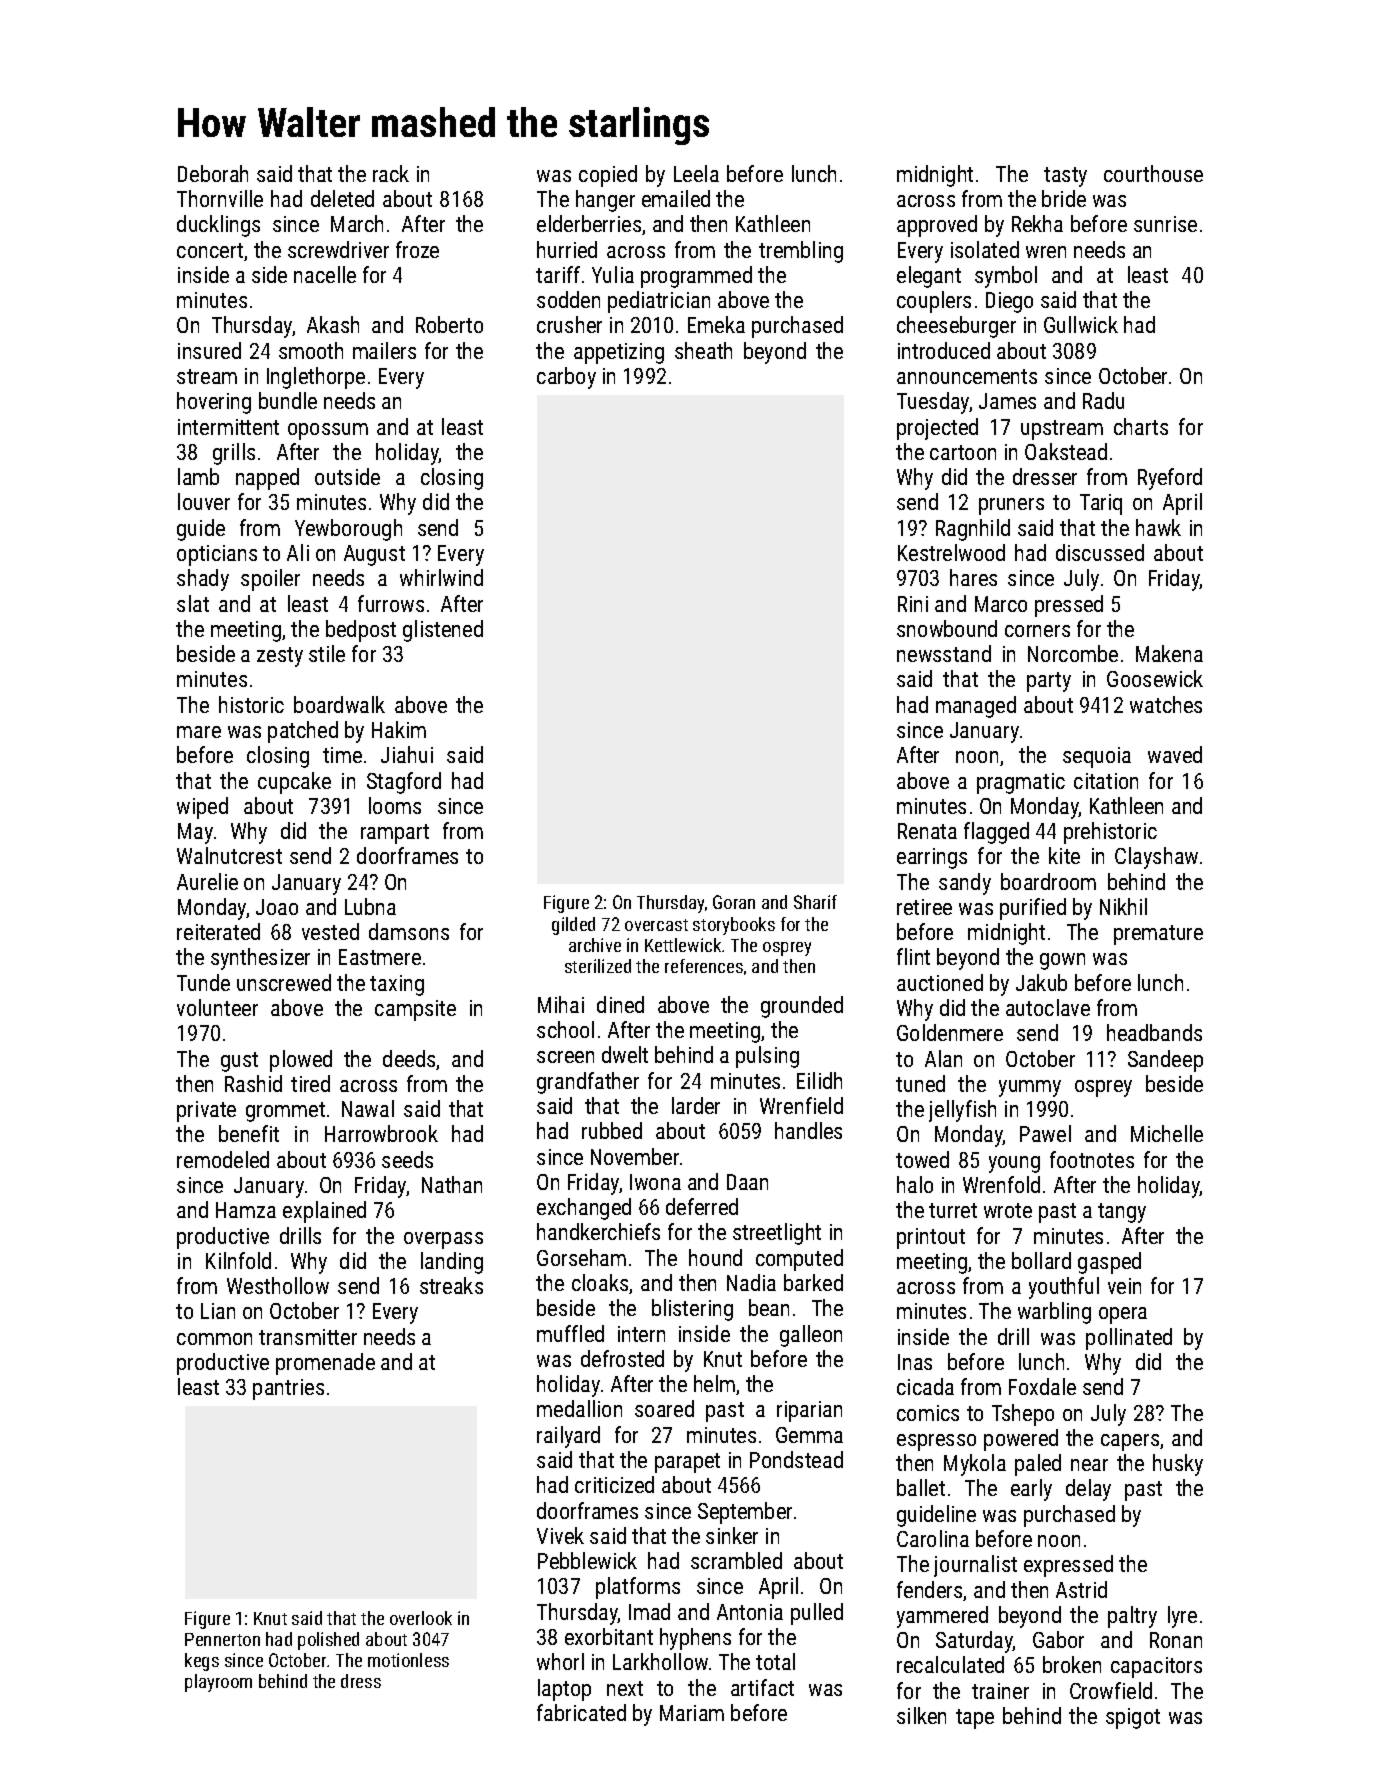 Image resolution: width=1381 pixels, height=1788 pixels. I want to click on pantries, so click(288, 1389).
